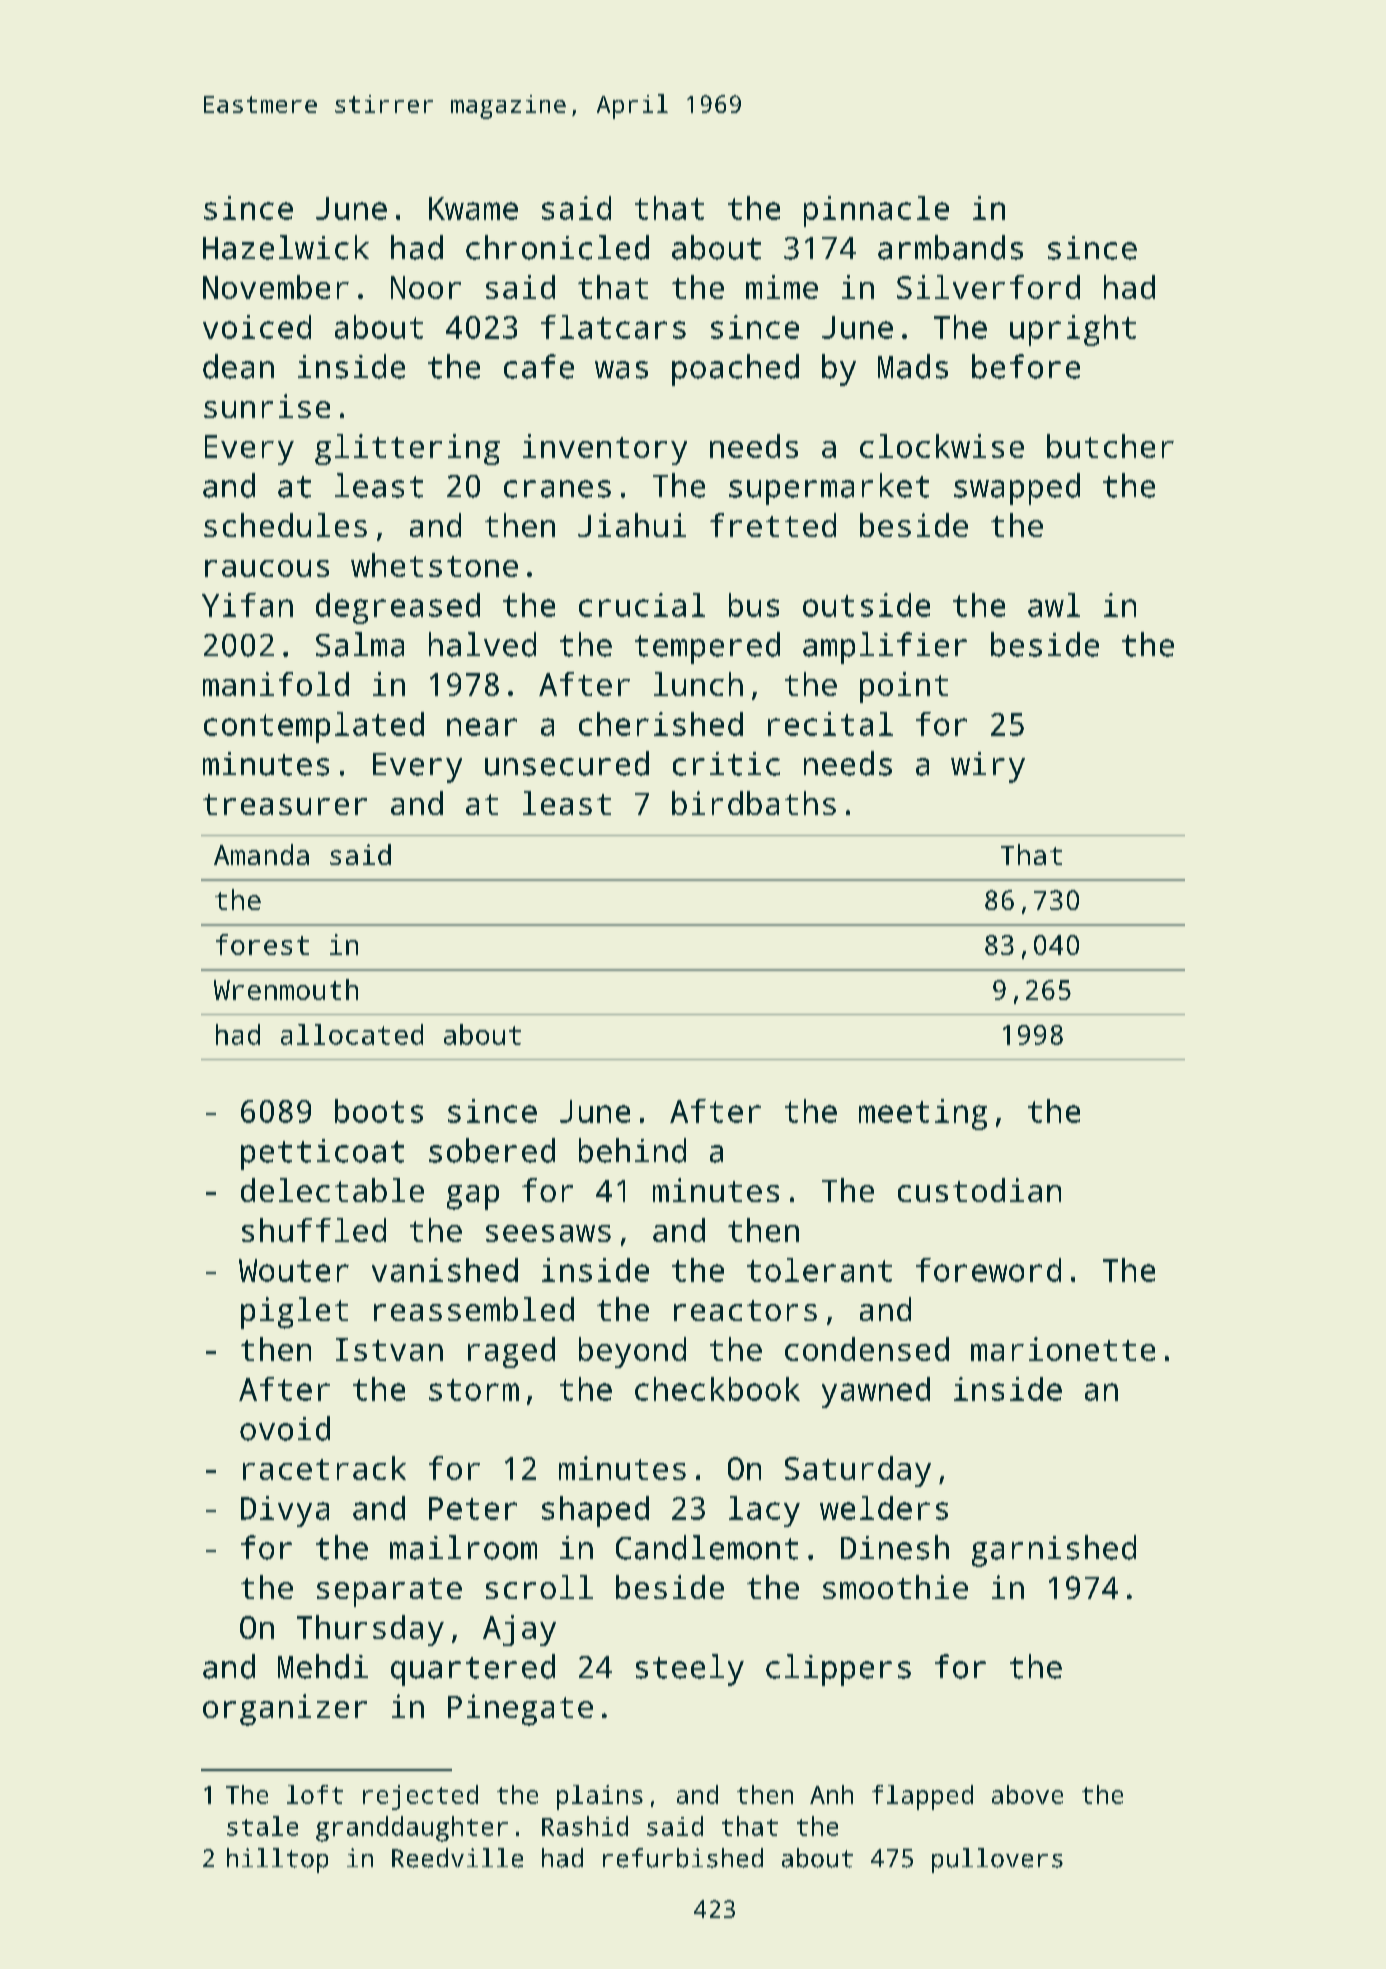 The height and width of the screenshot is (1969, 1386). What do you see at coordinates (257, 327) in the screenshot?
I see `voiced` at bounding box center [257, 327].
